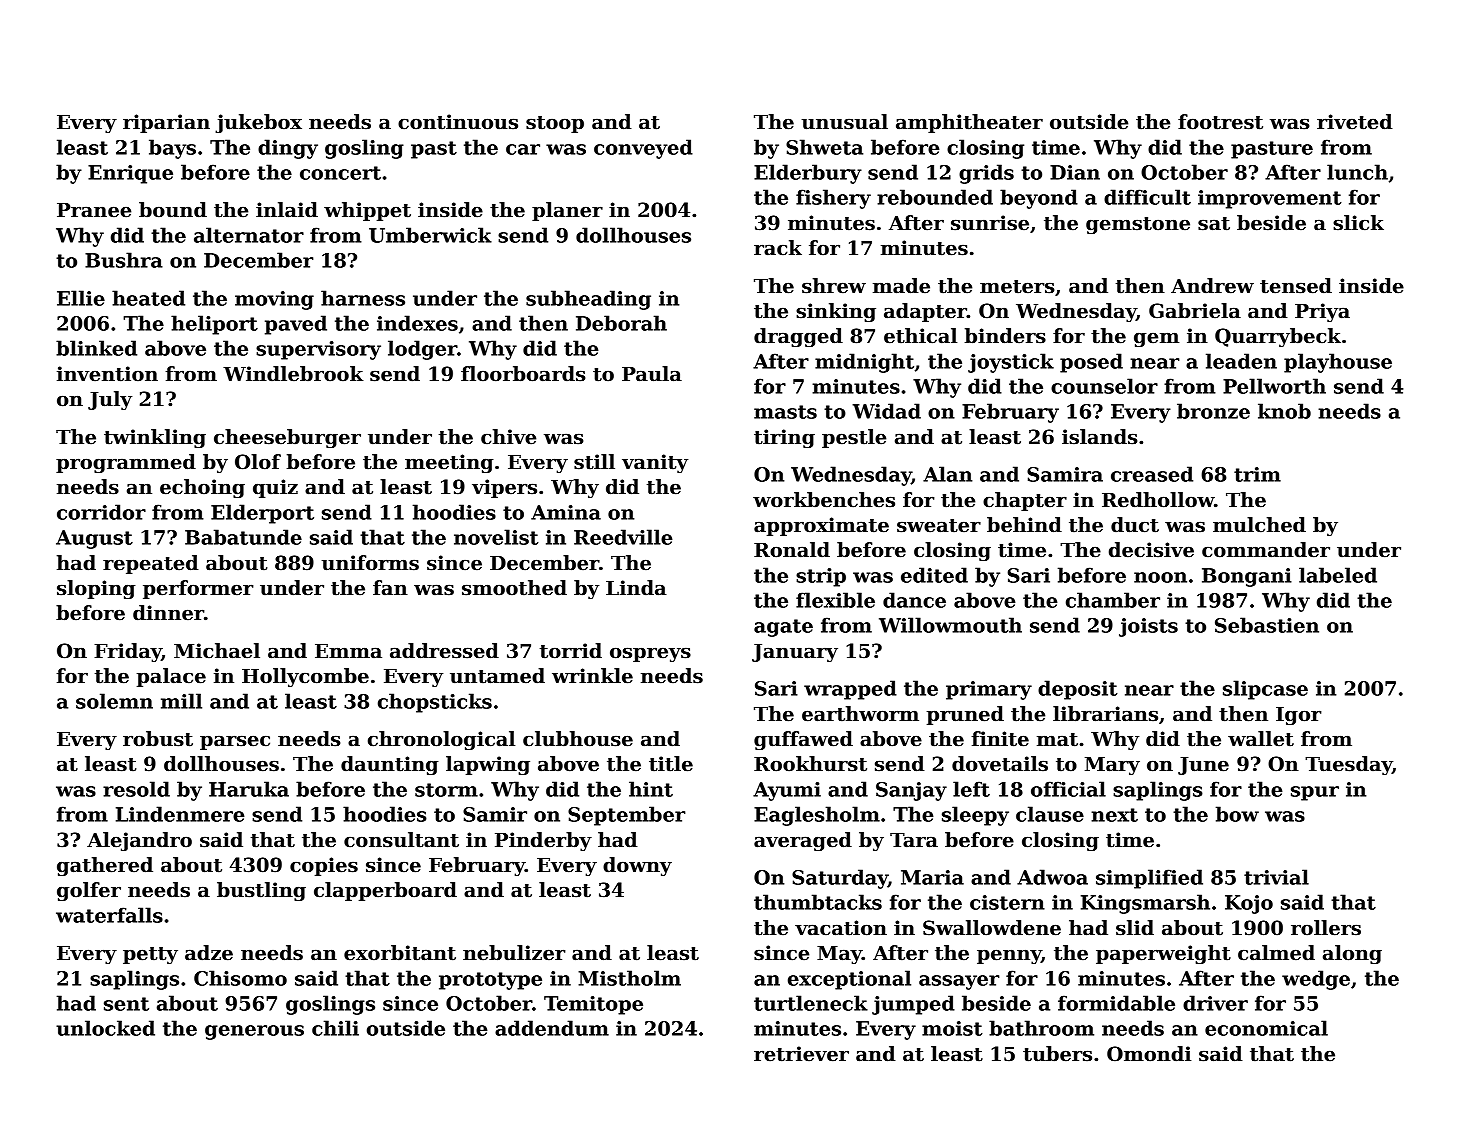  Describe the element at coordinates (841, 928) in the screenshot. I see `vacation` at that location.
